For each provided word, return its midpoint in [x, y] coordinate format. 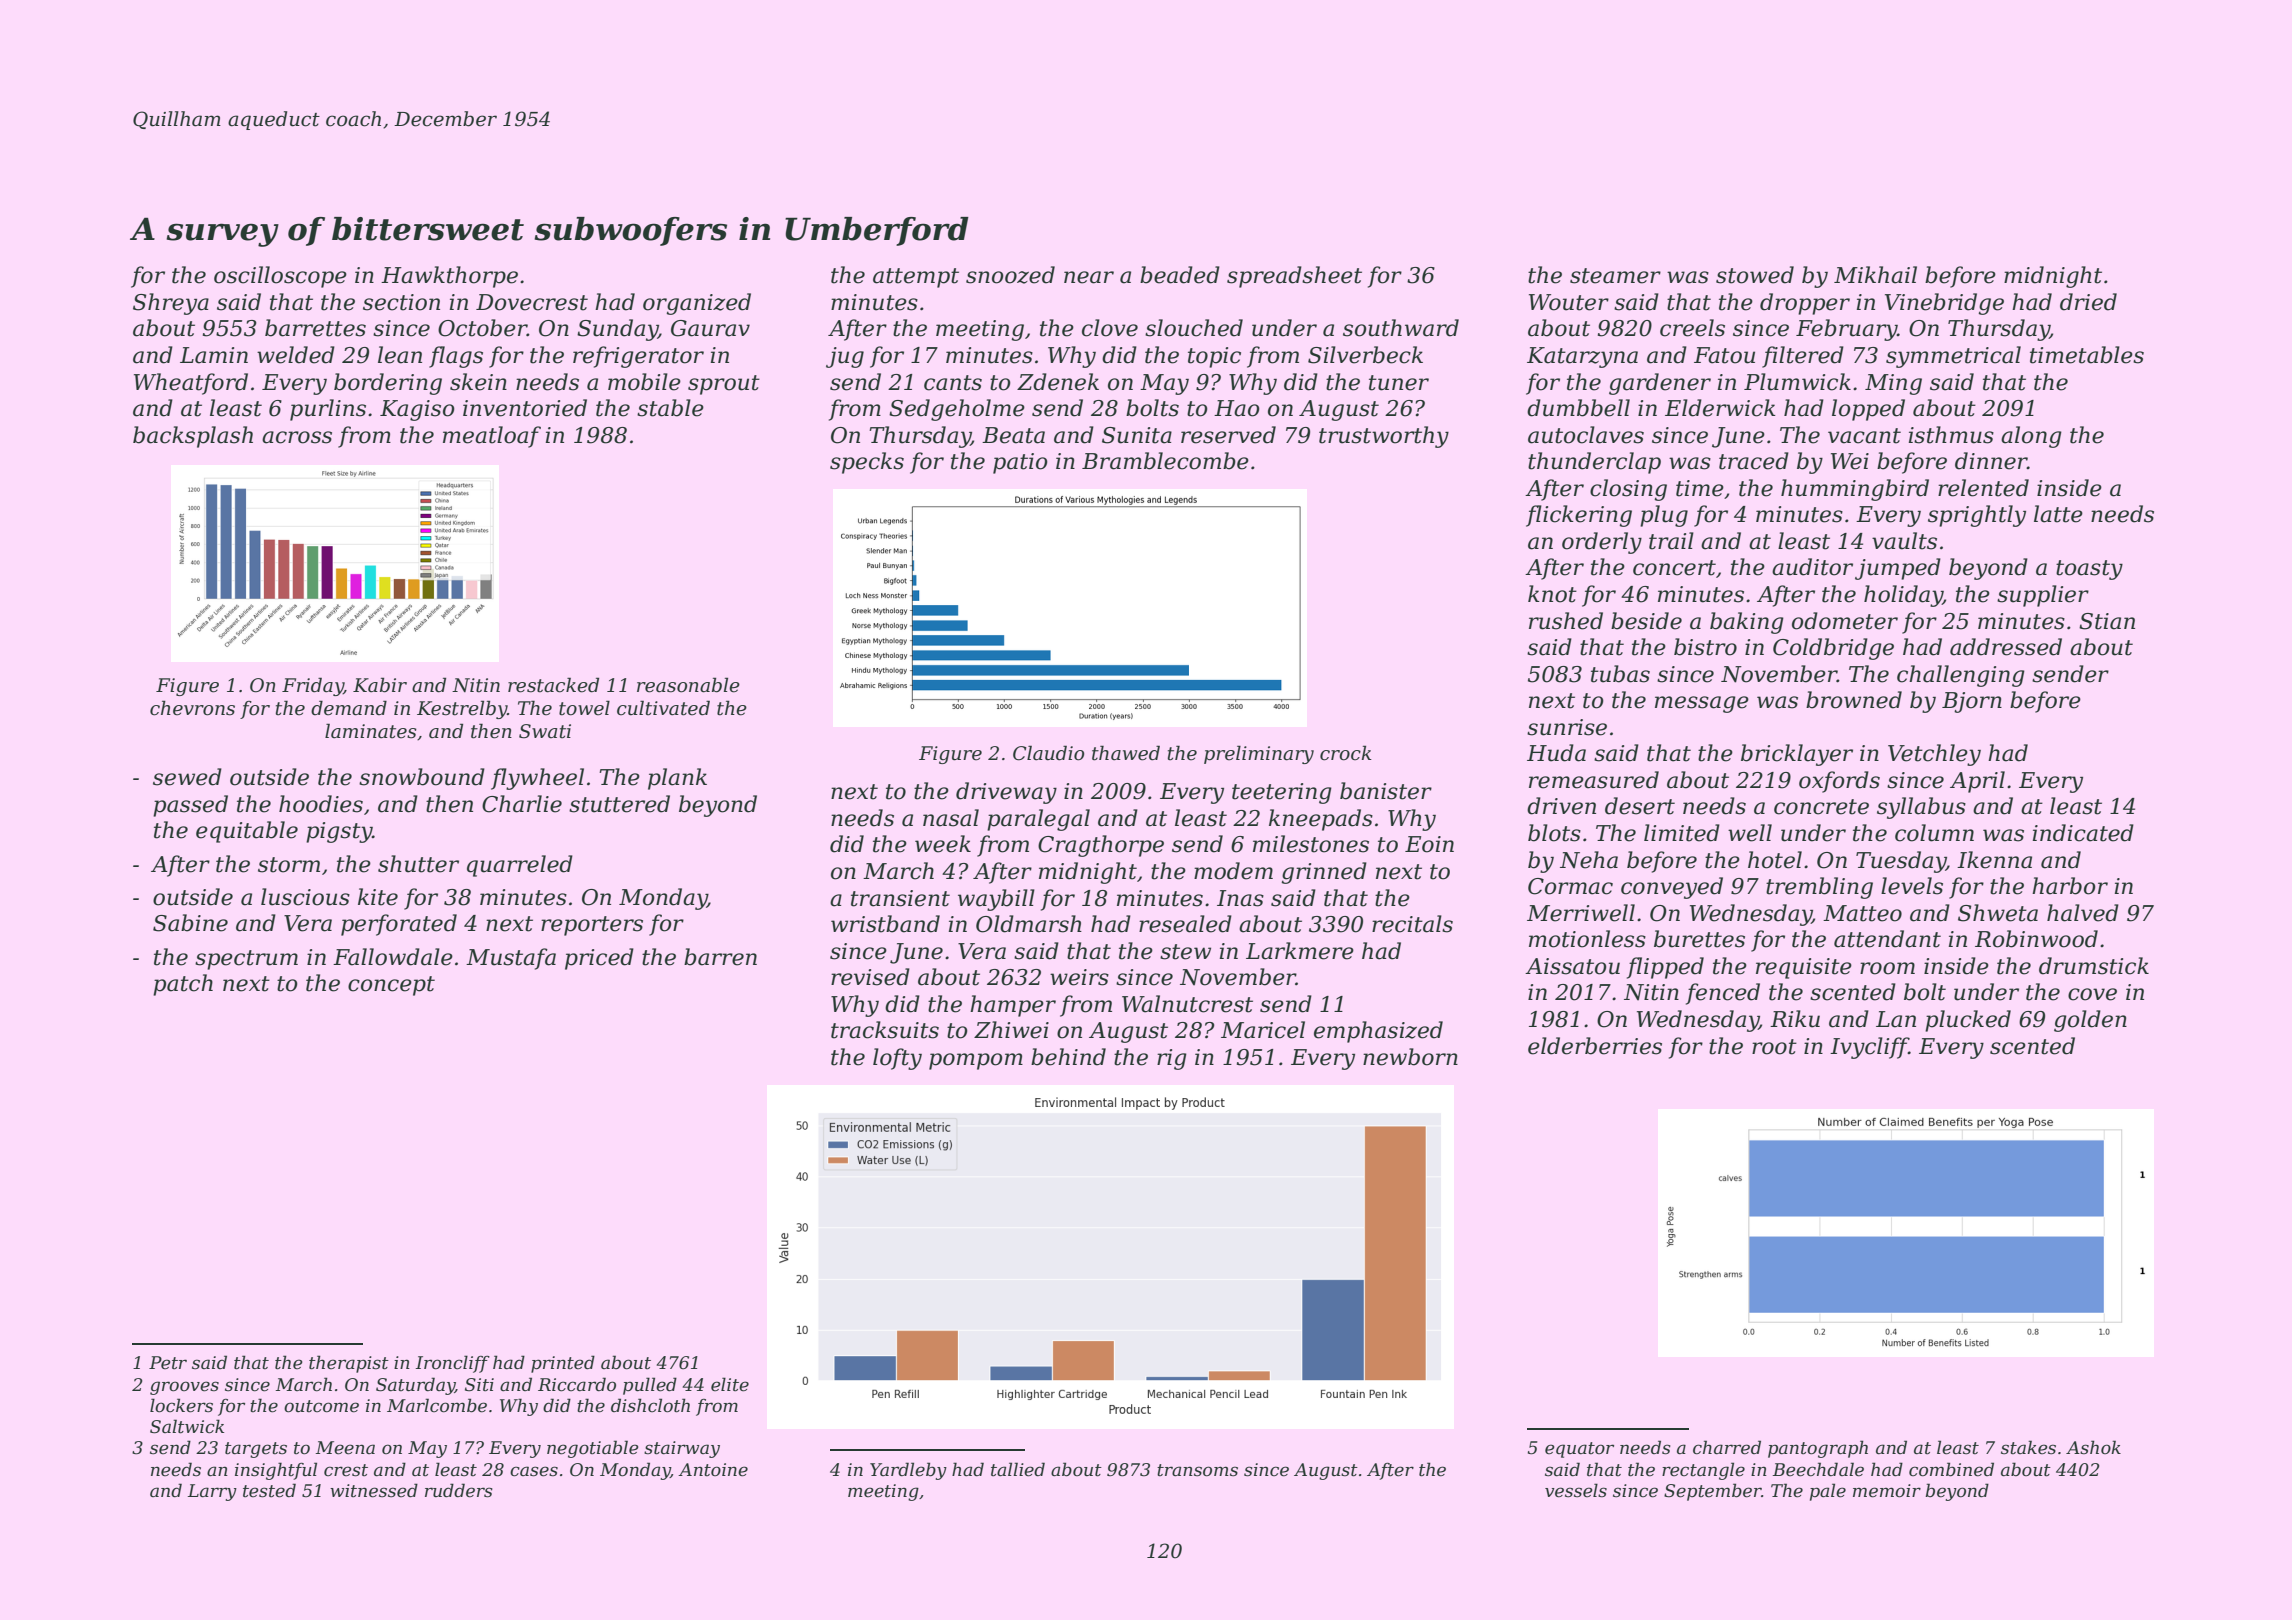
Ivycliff [1869, 1048]
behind [1068, 1057]
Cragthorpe [1101, 846]
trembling [1819, 888]
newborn [1410, 1057]
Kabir [380, 685]
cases [534, 1471]
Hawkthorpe [449, 277]
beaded [1180, 275]
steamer [1615, 276]
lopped [1868, 410]
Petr [168, 1362]
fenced [1723, 994]
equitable [247, 832]
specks [867, 463]
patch [183, 985]
